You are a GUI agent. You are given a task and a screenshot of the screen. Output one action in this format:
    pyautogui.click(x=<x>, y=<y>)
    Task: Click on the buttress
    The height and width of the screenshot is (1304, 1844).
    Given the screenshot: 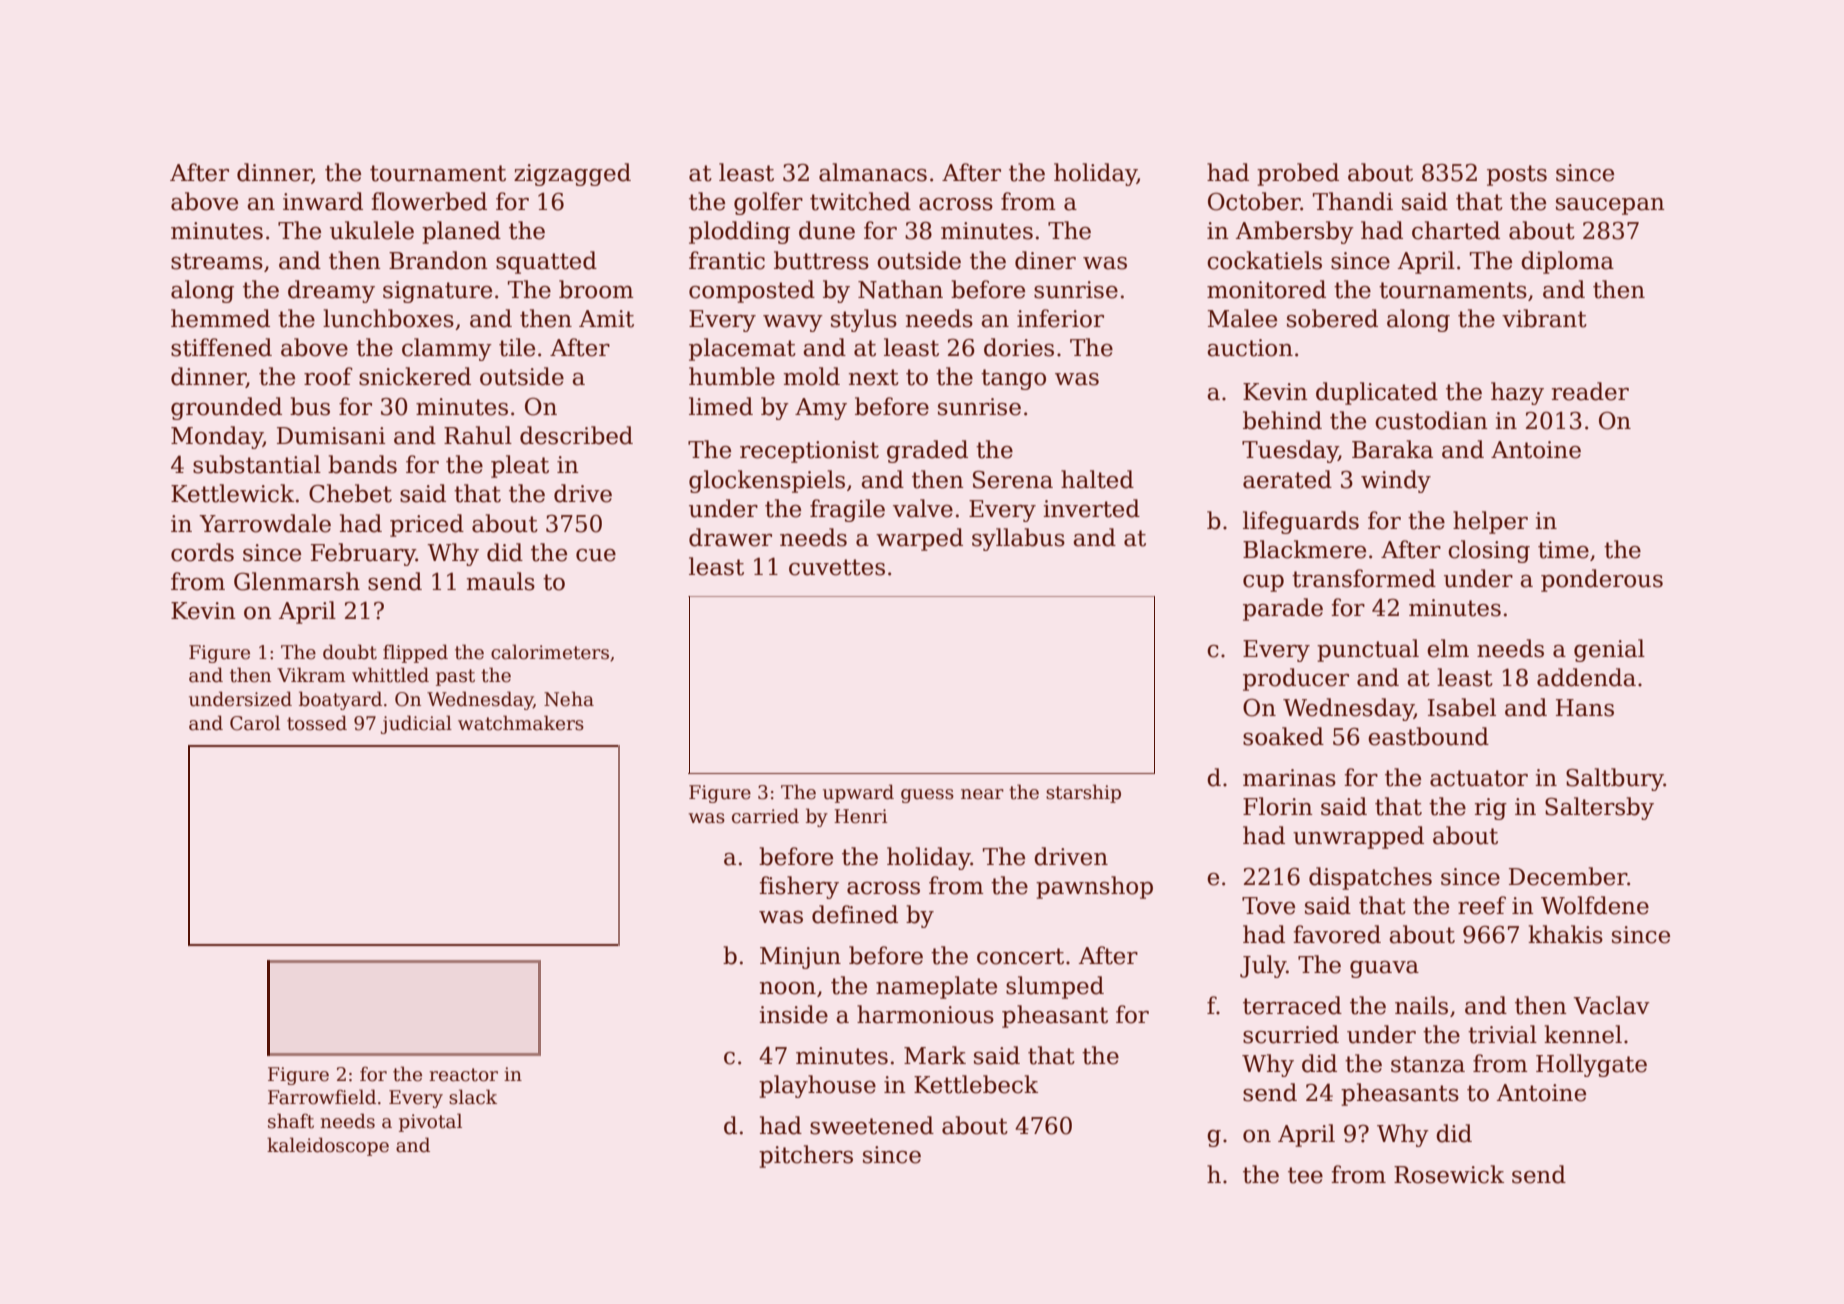 What is the action you would take?
    pyautogui.click(x=821, y=260)
